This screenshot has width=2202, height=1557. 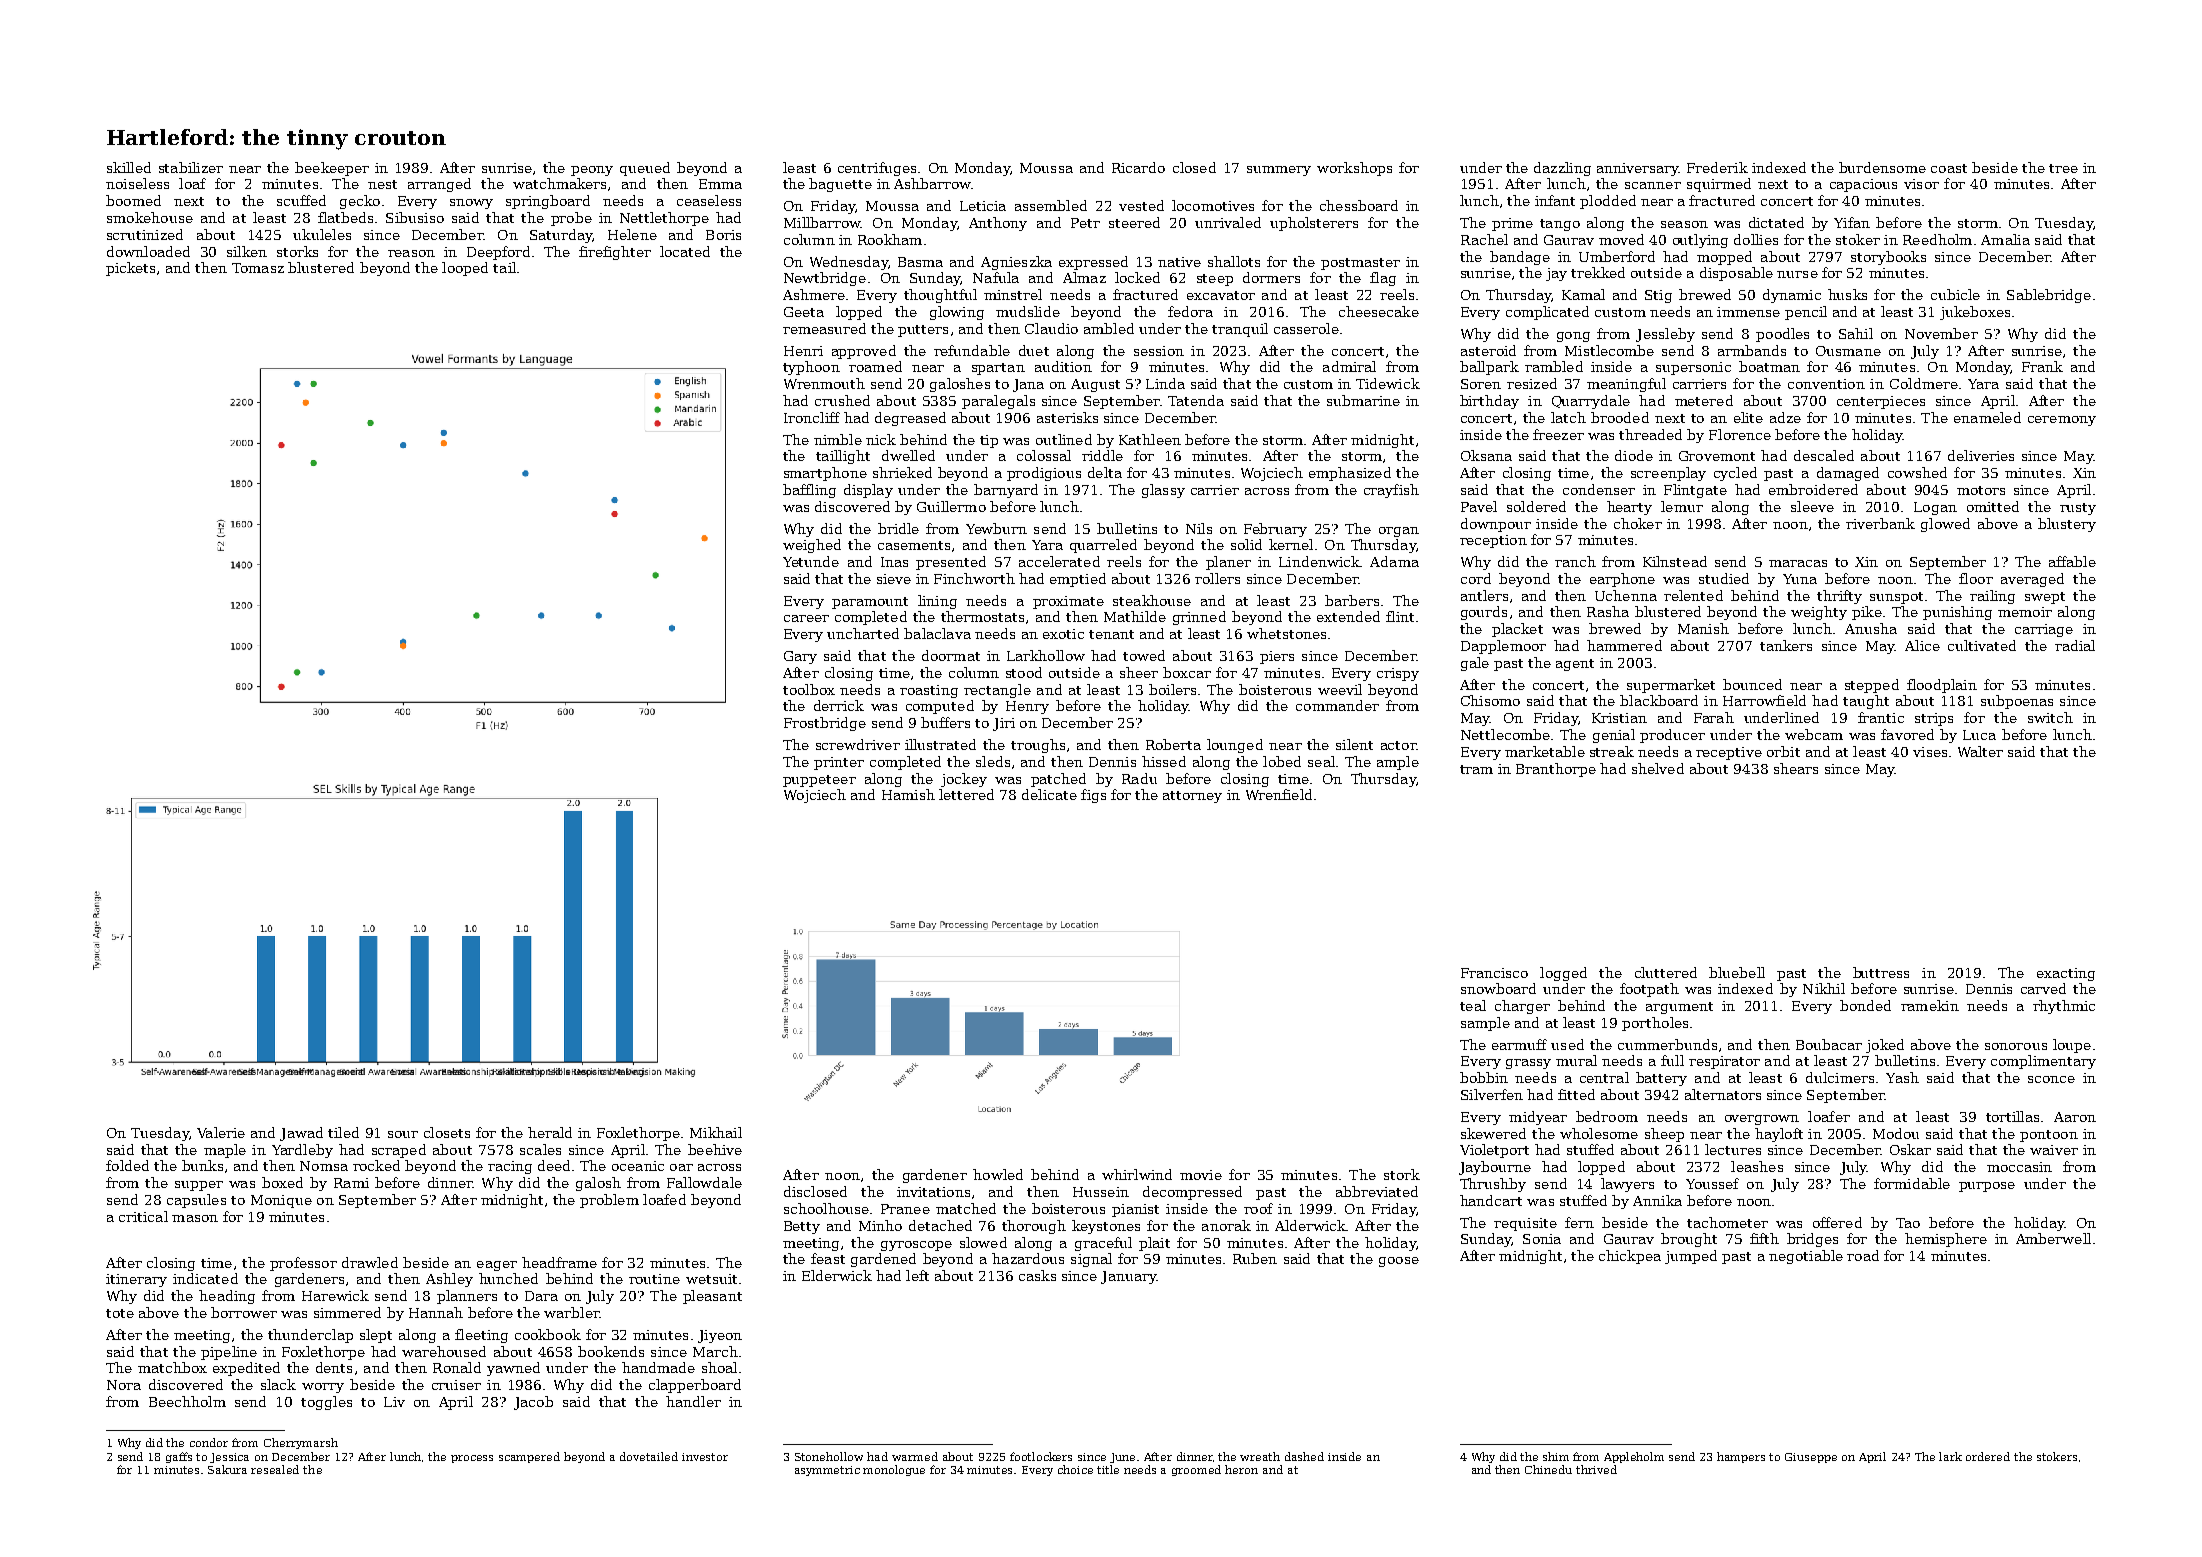 I want to click on gaffs, so click(x=179, y=1457).
